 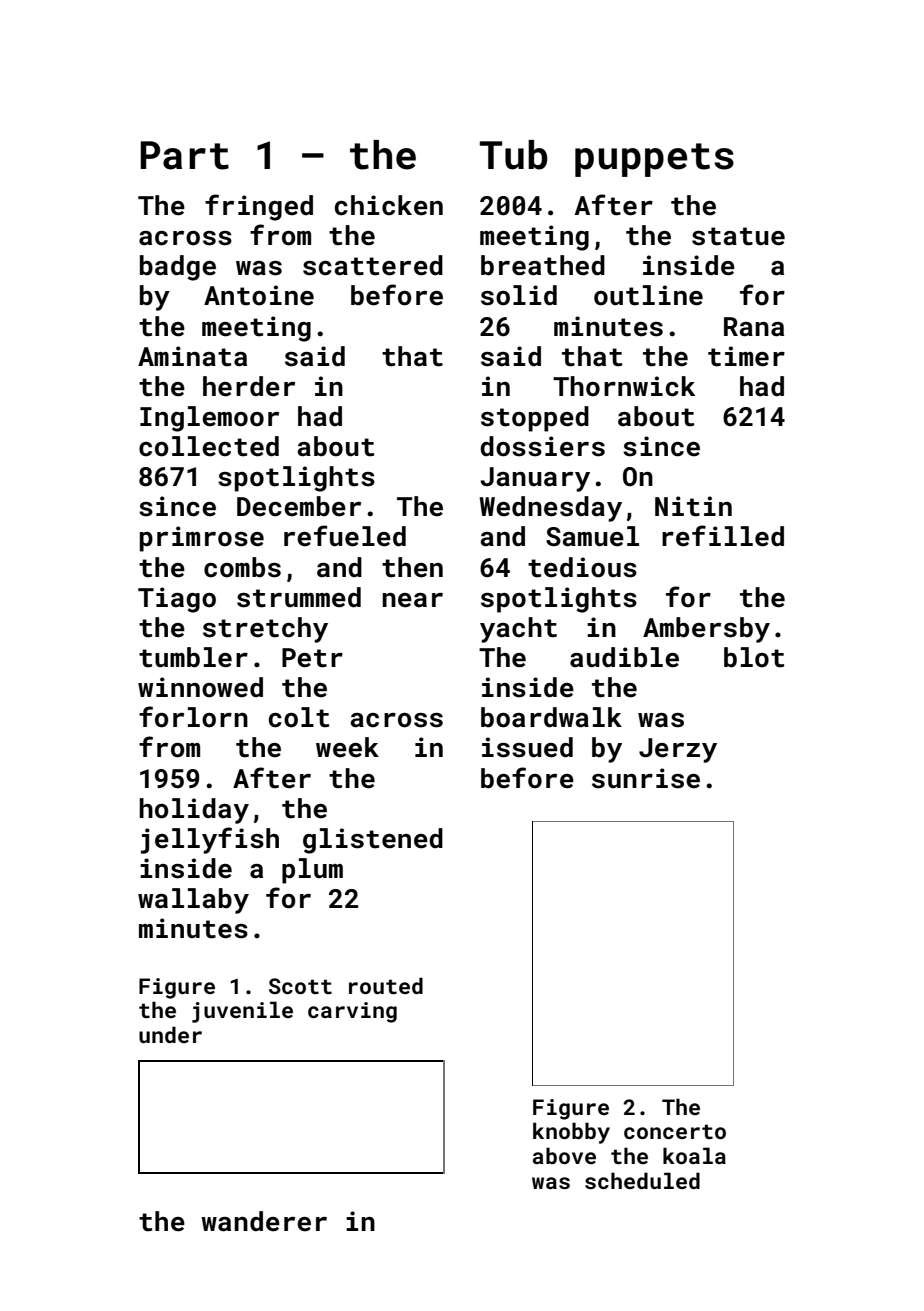 What do you see at coordinates (675, 1131) in the screenshot?
I see `concerto` at bounding box center [675, 1131].
